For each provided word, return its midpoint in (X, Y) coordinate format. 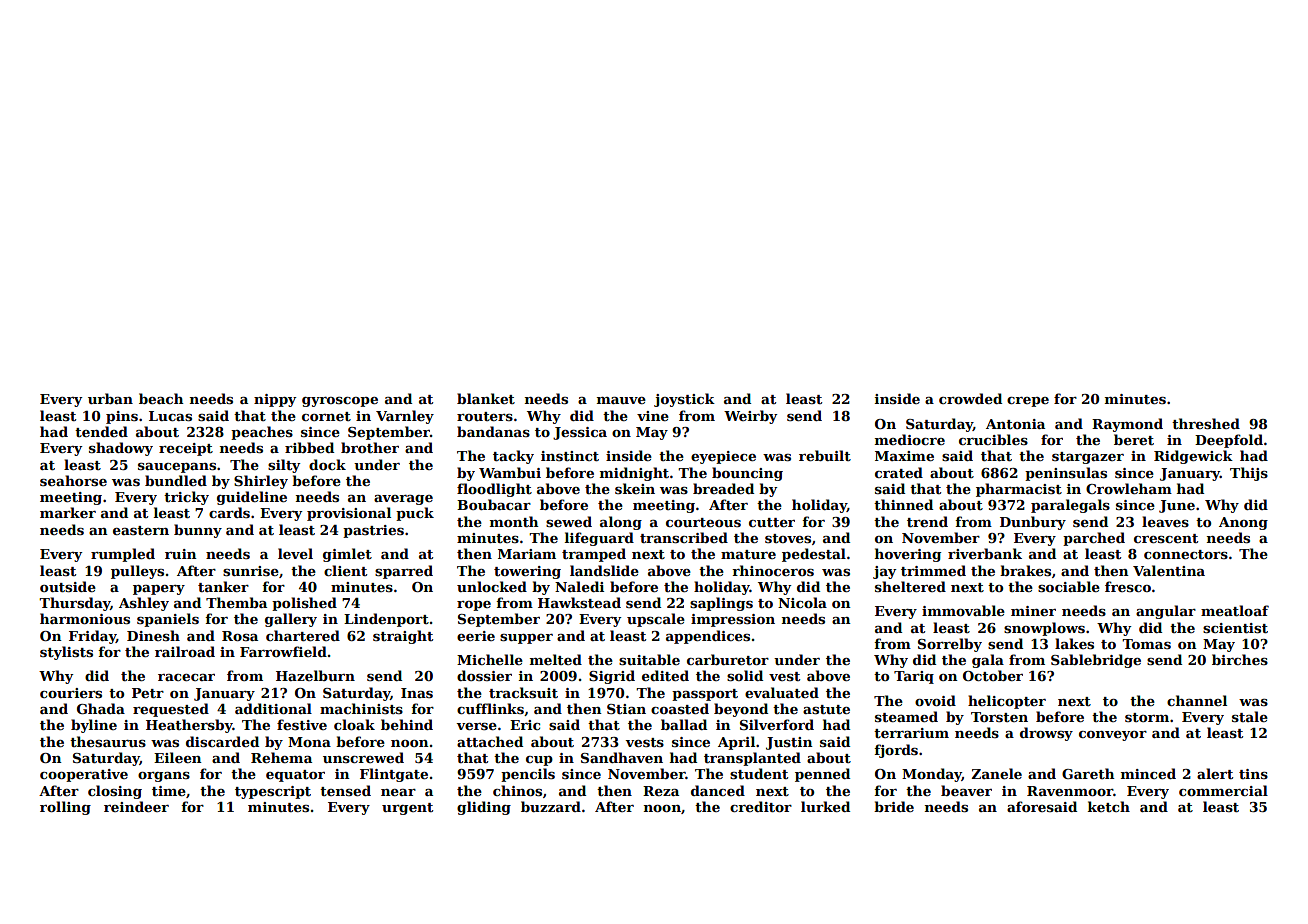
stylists (66, 653)
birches (1240, 659)
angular (1166, 612)
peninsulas (1066, 474)
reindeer (136, 806)
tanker (223, 586)
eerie (476, 636)
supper (526, 639)
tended (101, 431)
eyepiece (723, 457)
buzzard (551, 806)
